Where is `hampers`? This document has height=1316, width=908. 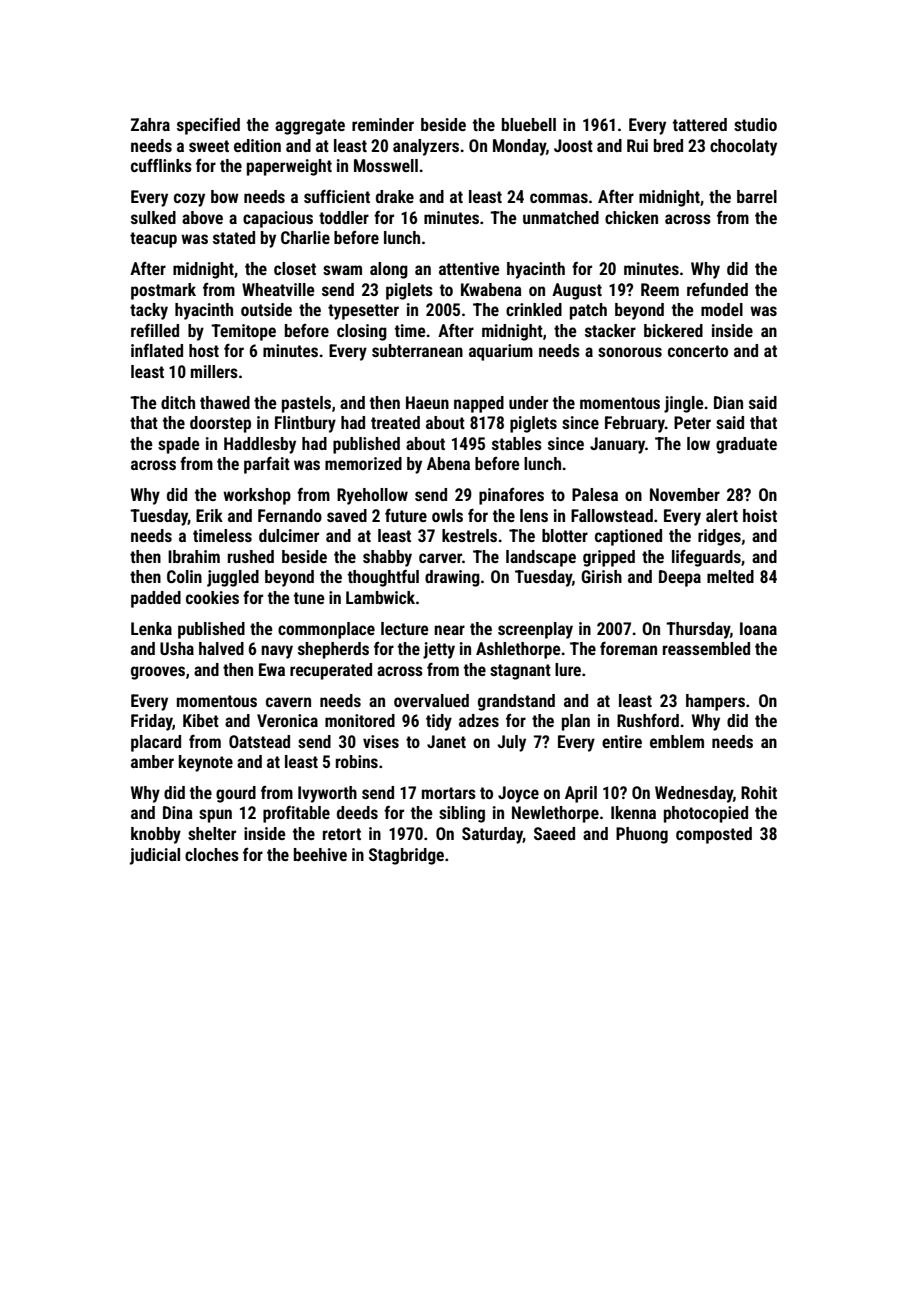
hampers is located at coordinates (715, 702).
